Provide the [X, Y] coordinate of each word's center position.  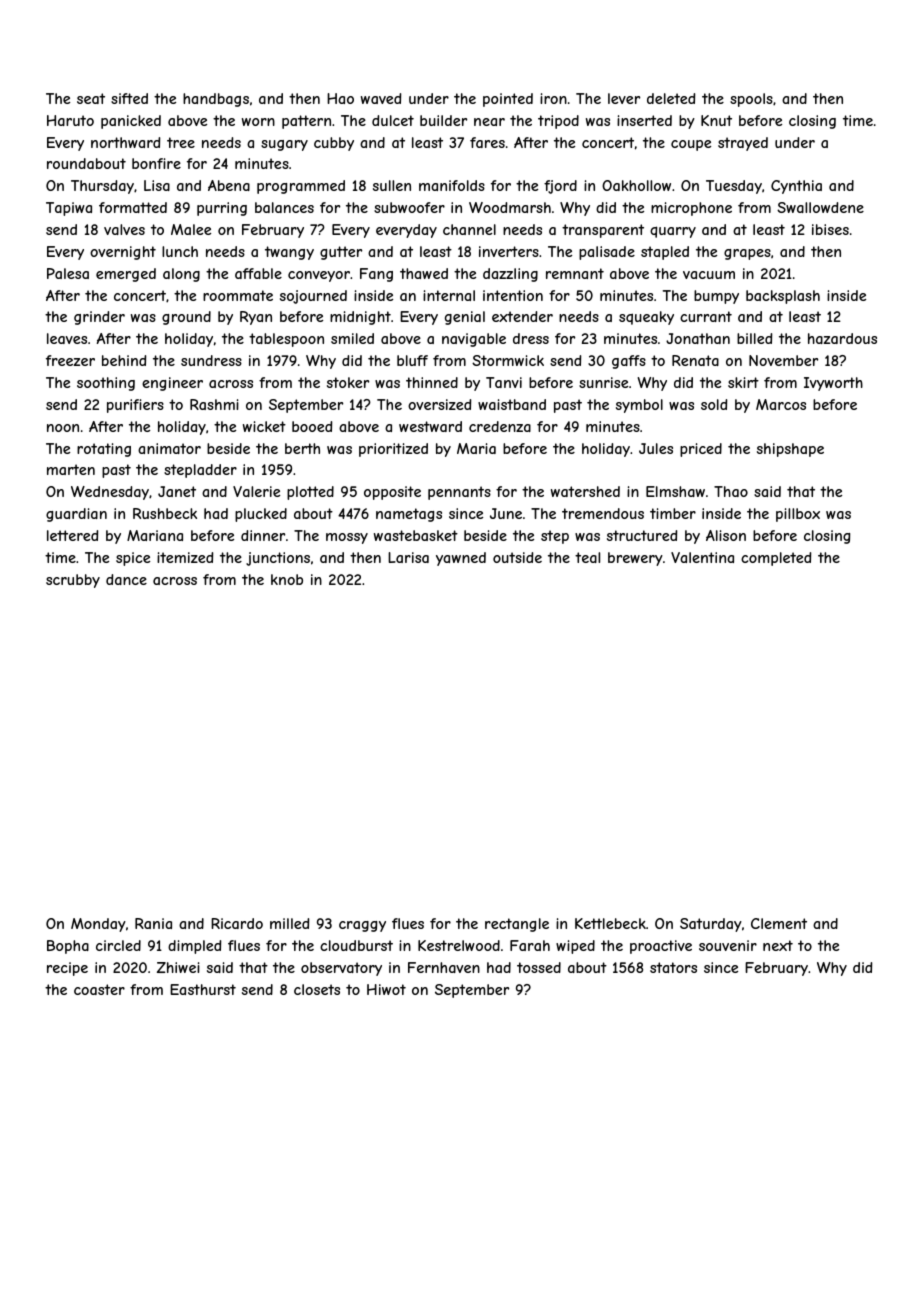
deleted [671, 98]
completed [776, 559]
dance [126, 579]
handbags [216, 100]
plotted [310, 493]
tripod [558, 122]
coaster [99, 989]
